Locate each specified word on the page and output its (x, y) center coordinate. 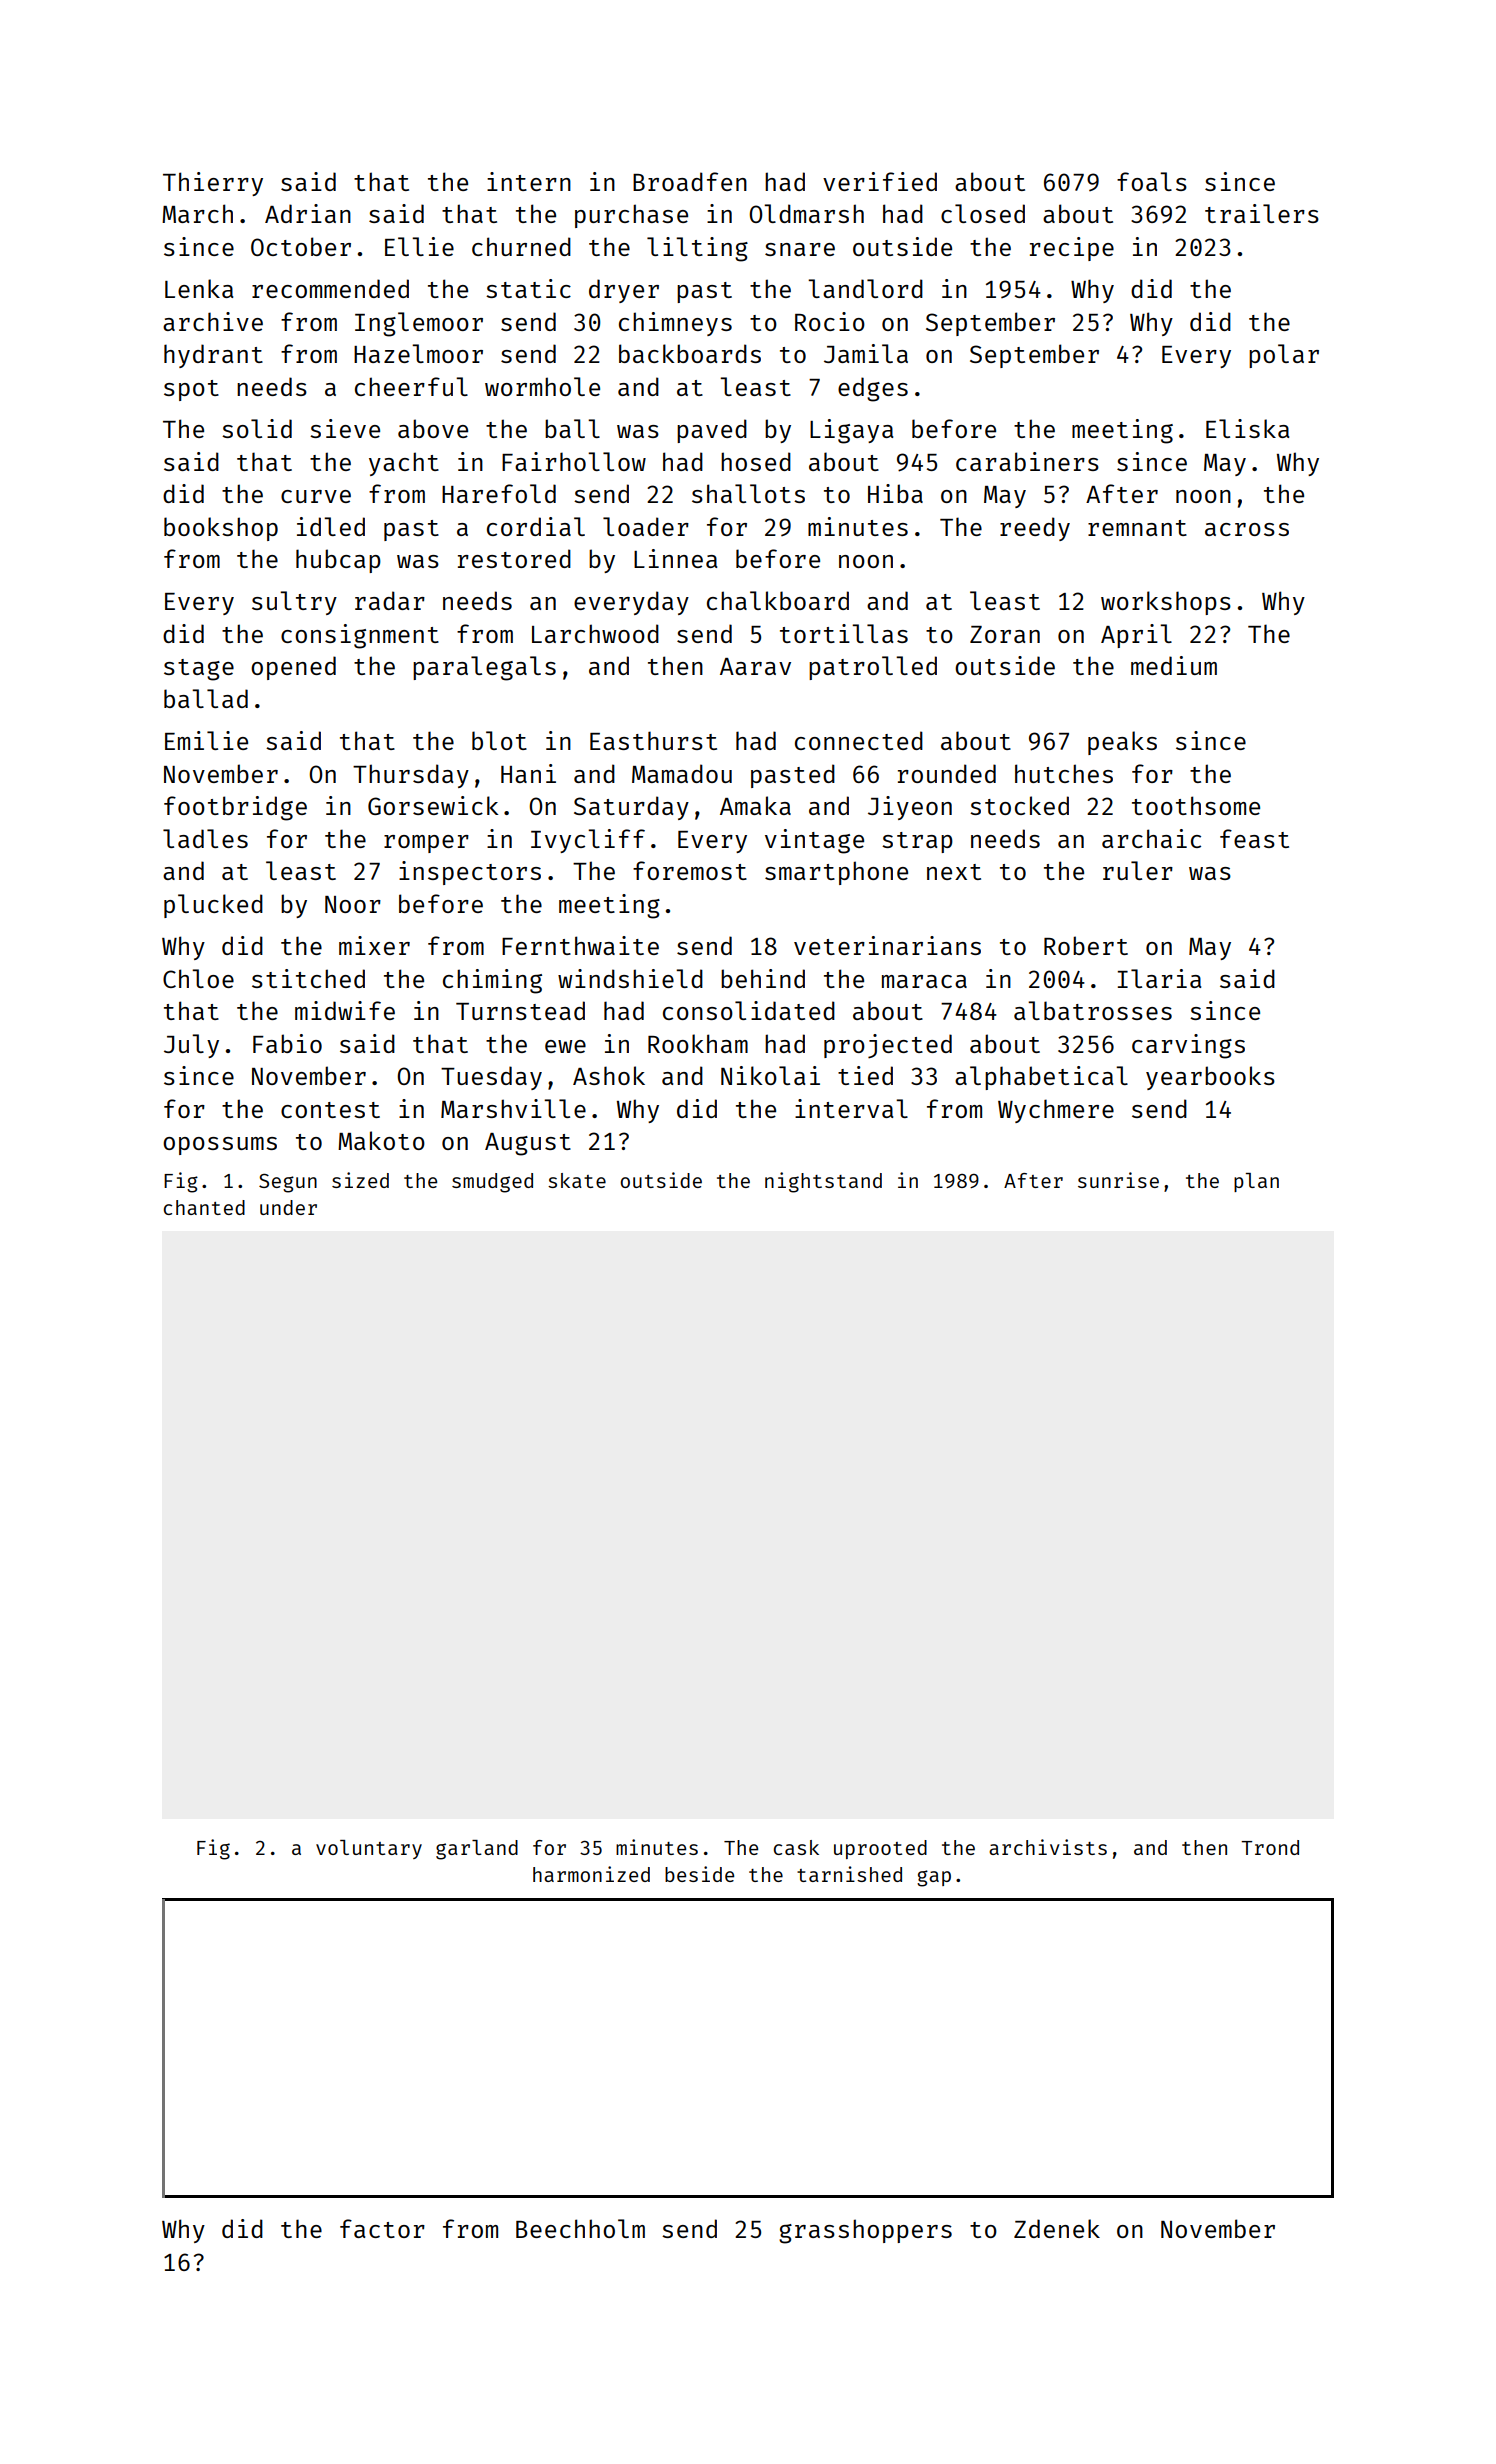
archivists (1048, 1847)
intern (529, 181)
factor (382, 2228)
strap (917, 842)
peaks (1122, 743)
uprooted (880, 1849)
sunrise (1118, 1180)
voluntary (369, 1849)
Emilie (206, 740)
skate (577, 1180)
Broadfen (690, 181)
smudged (492, 1183)
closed (983, 213)
